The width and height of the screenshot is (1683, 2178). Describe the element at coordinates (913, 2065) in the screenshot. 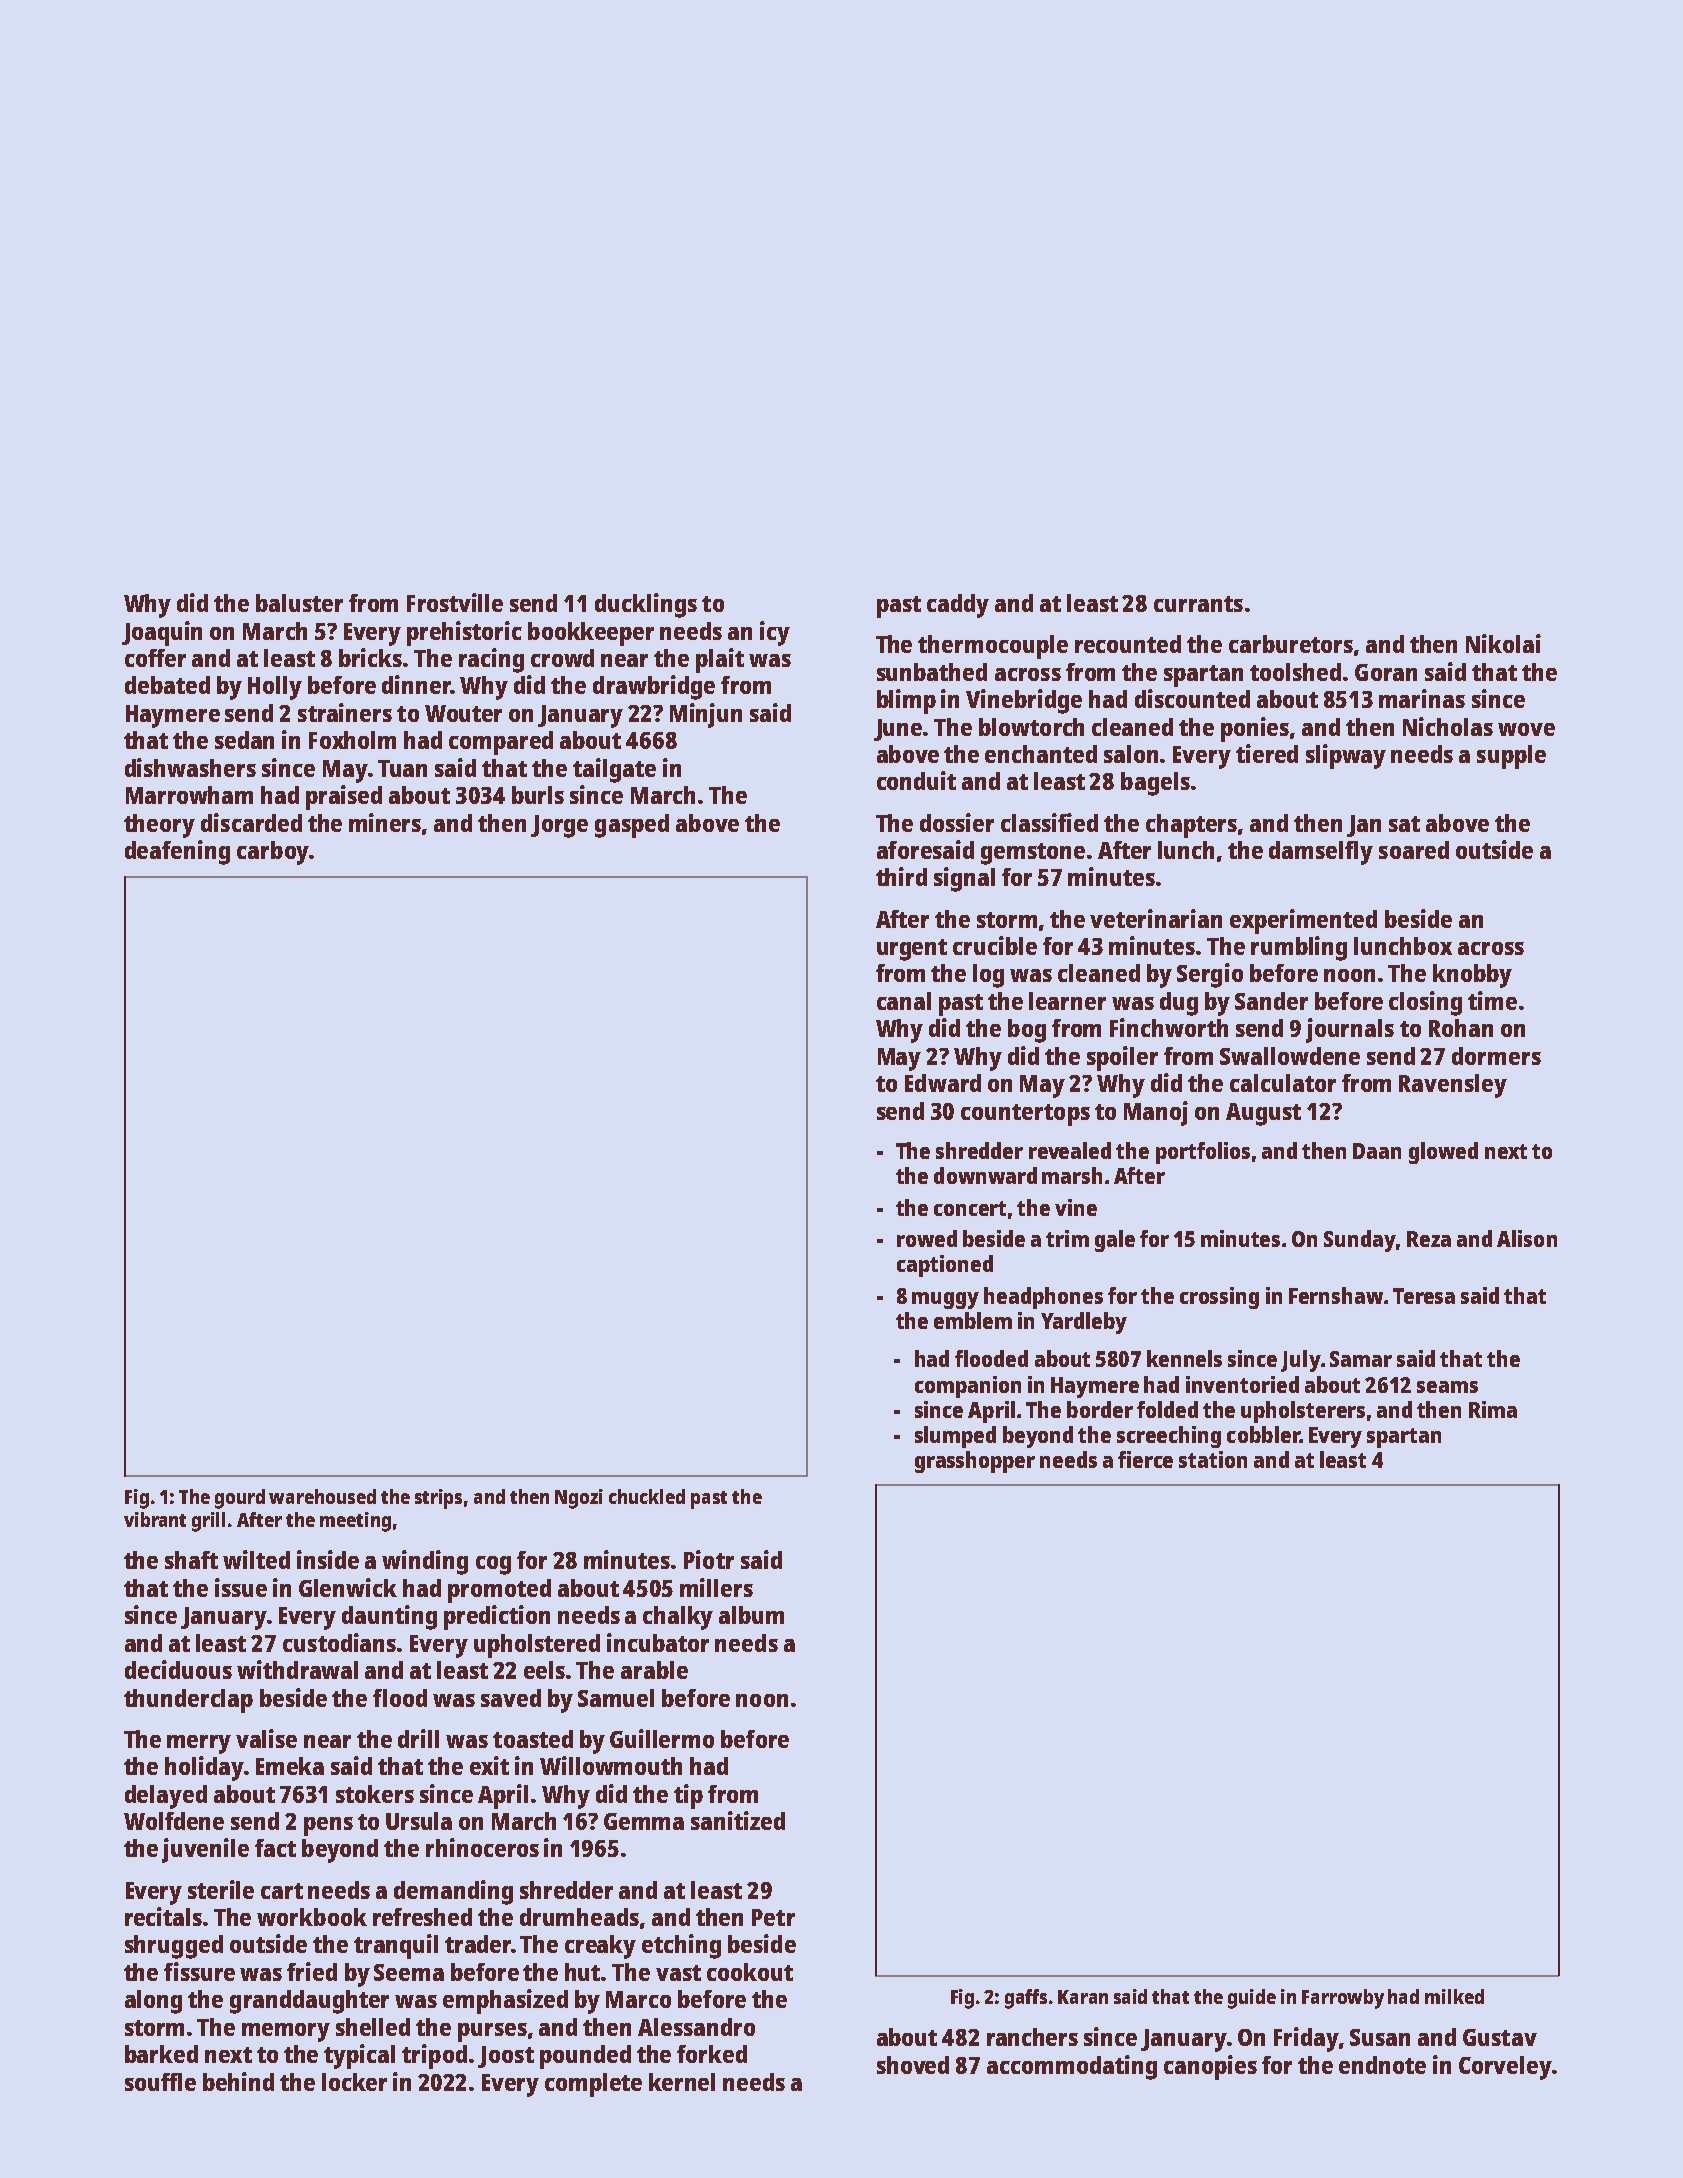

I see `shoved` at that location.
